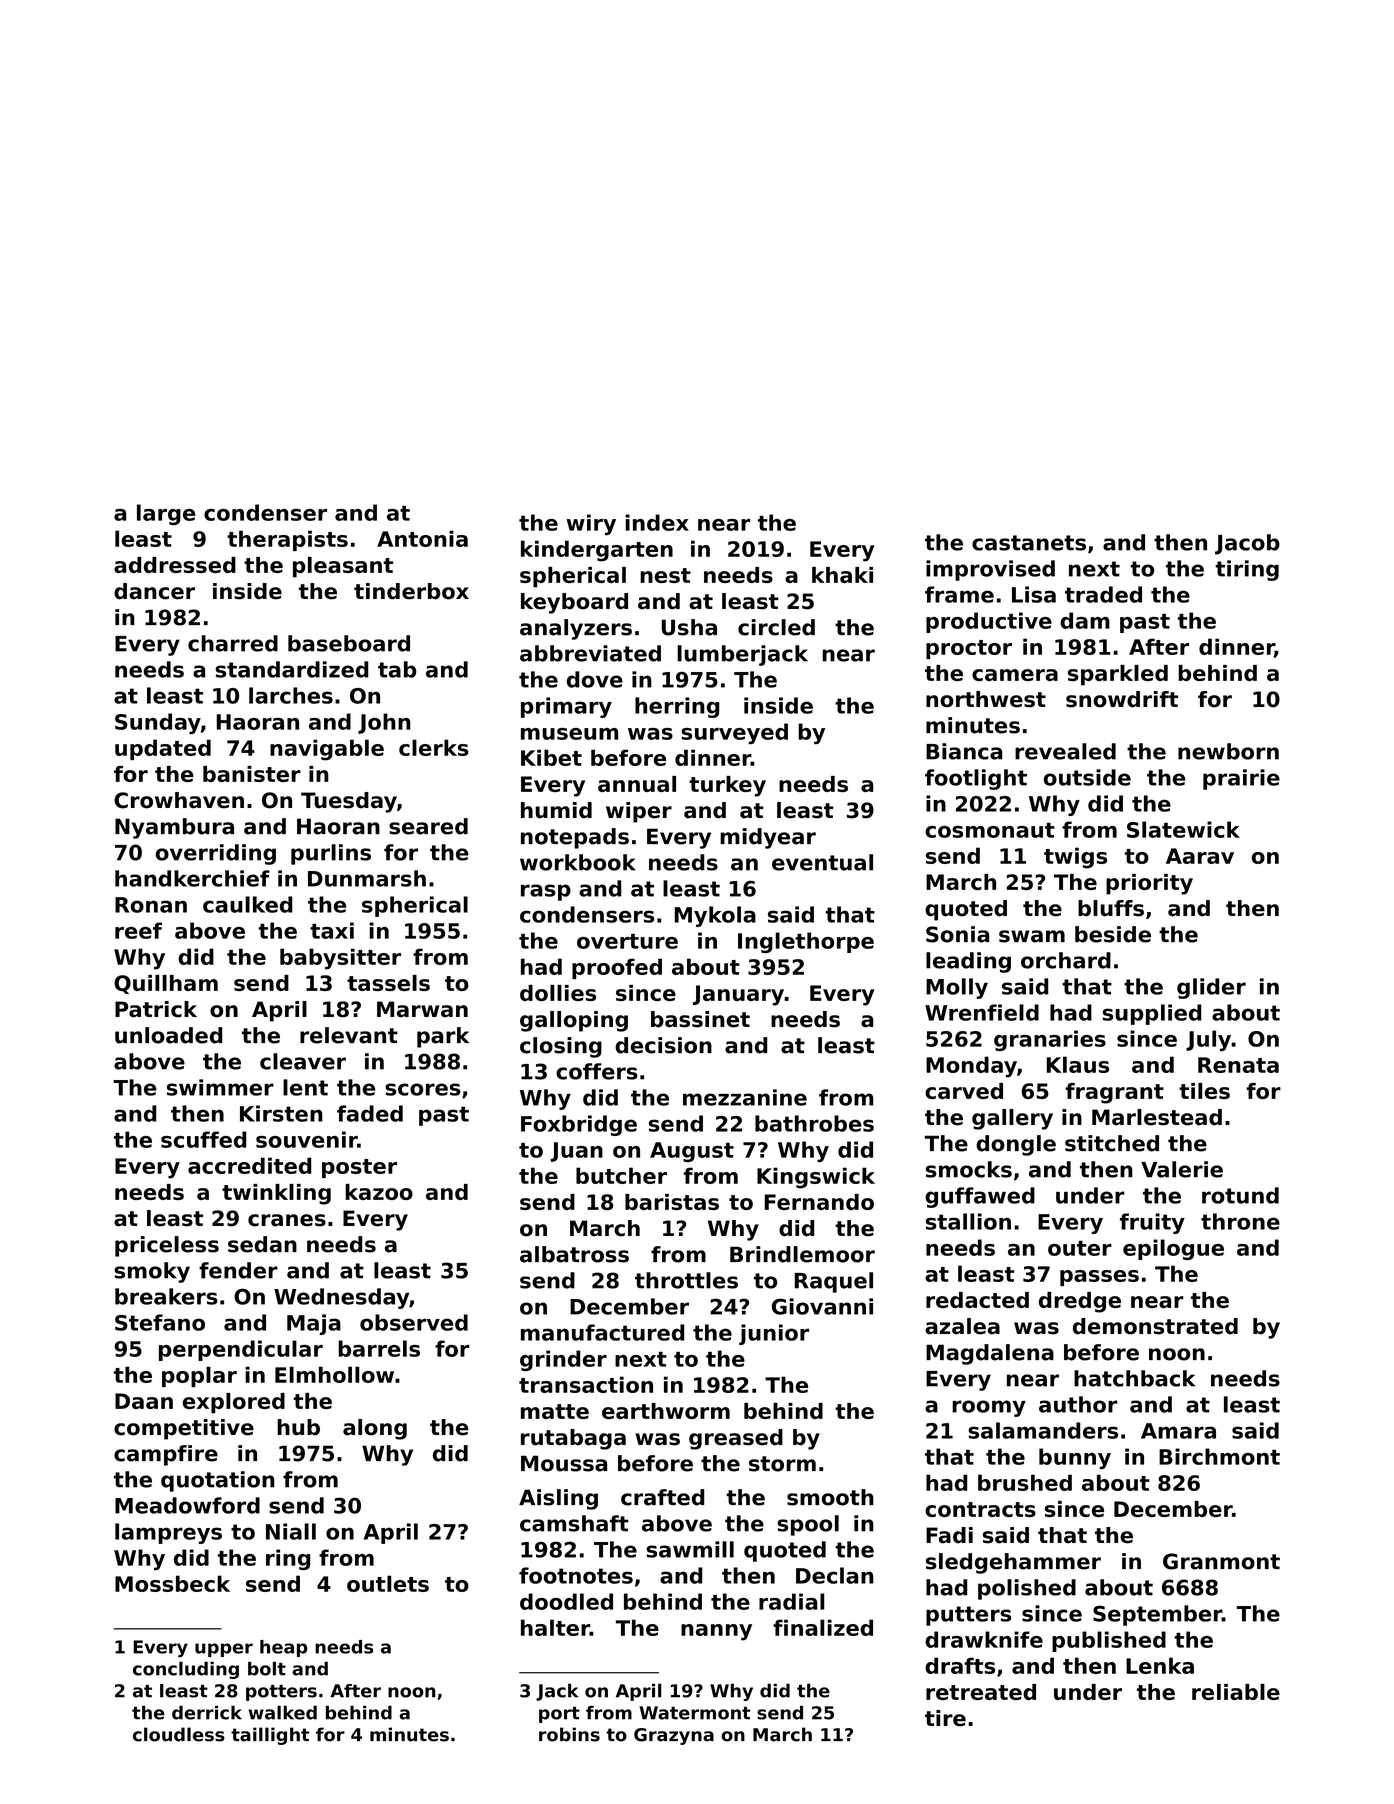 The width and height of the page is (1394, 1804). Describe the element at coordinates (1247, 544) in the page. I see `Jacob` at that location.
